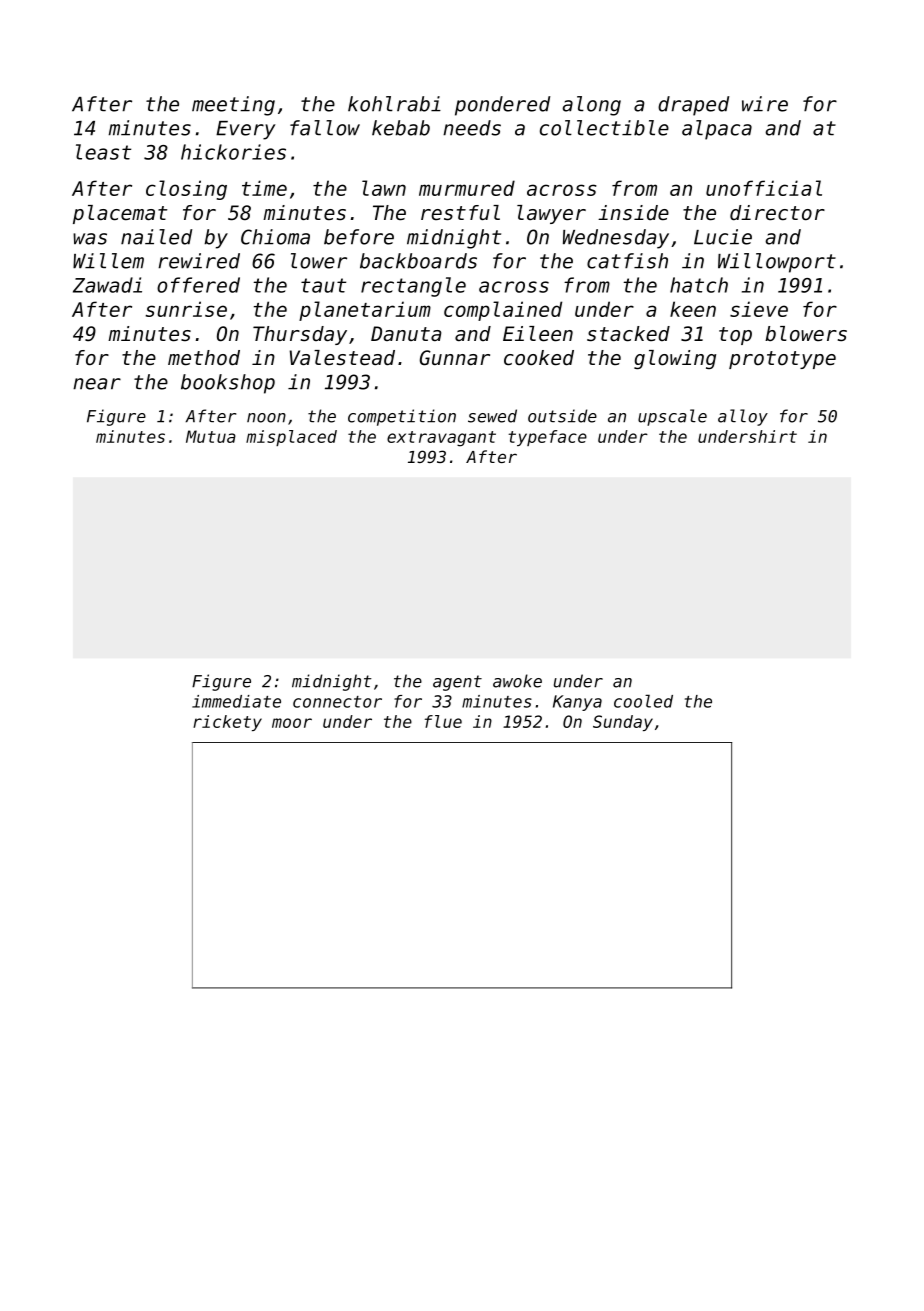 The image size is (924, 1311). What do you see at coordinates (227, 723) in the screenshot?
I see `rickety` at bounding box center [227, 723].
